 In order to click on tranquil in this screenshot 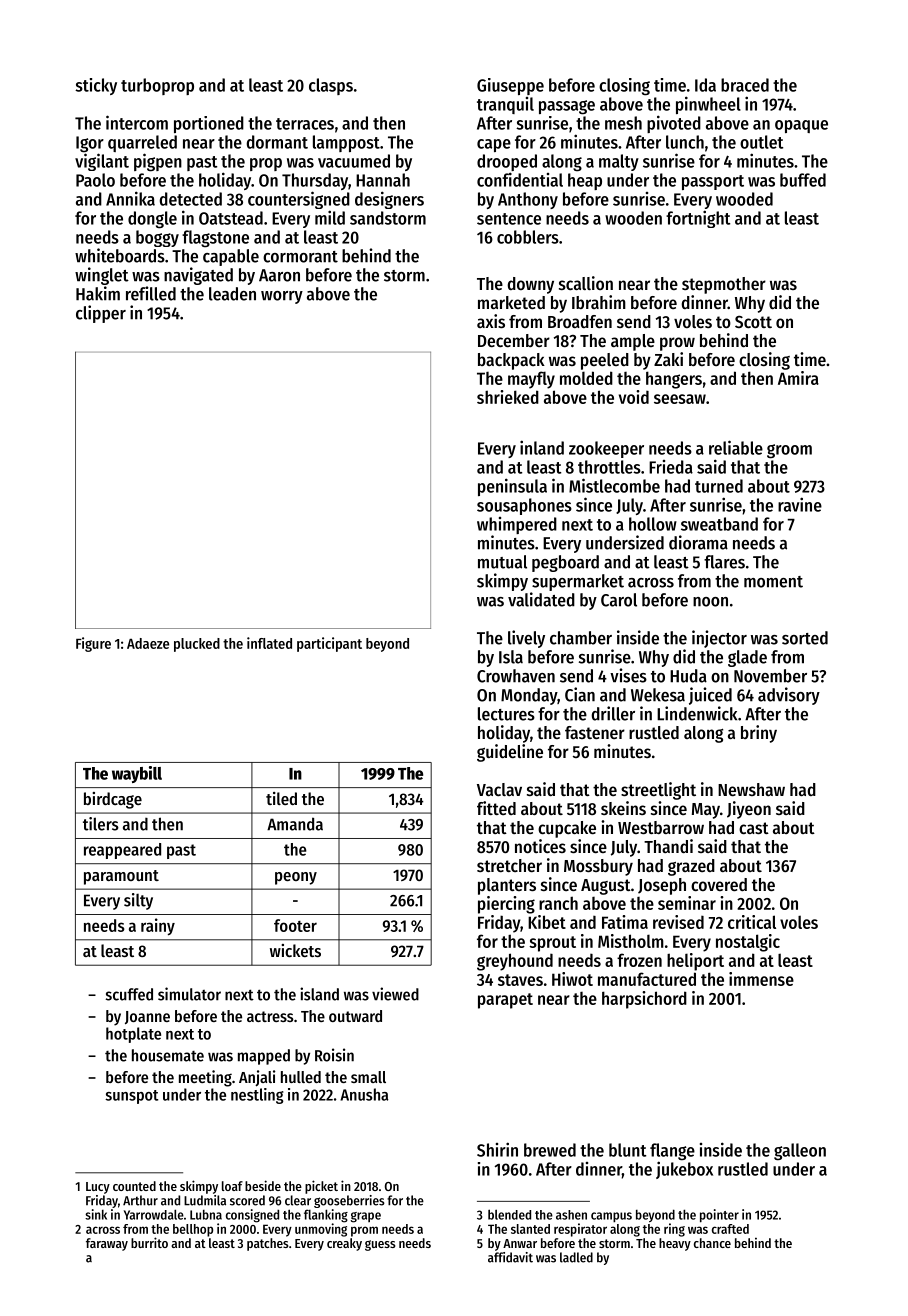, I will do `click(505, 105)`.
